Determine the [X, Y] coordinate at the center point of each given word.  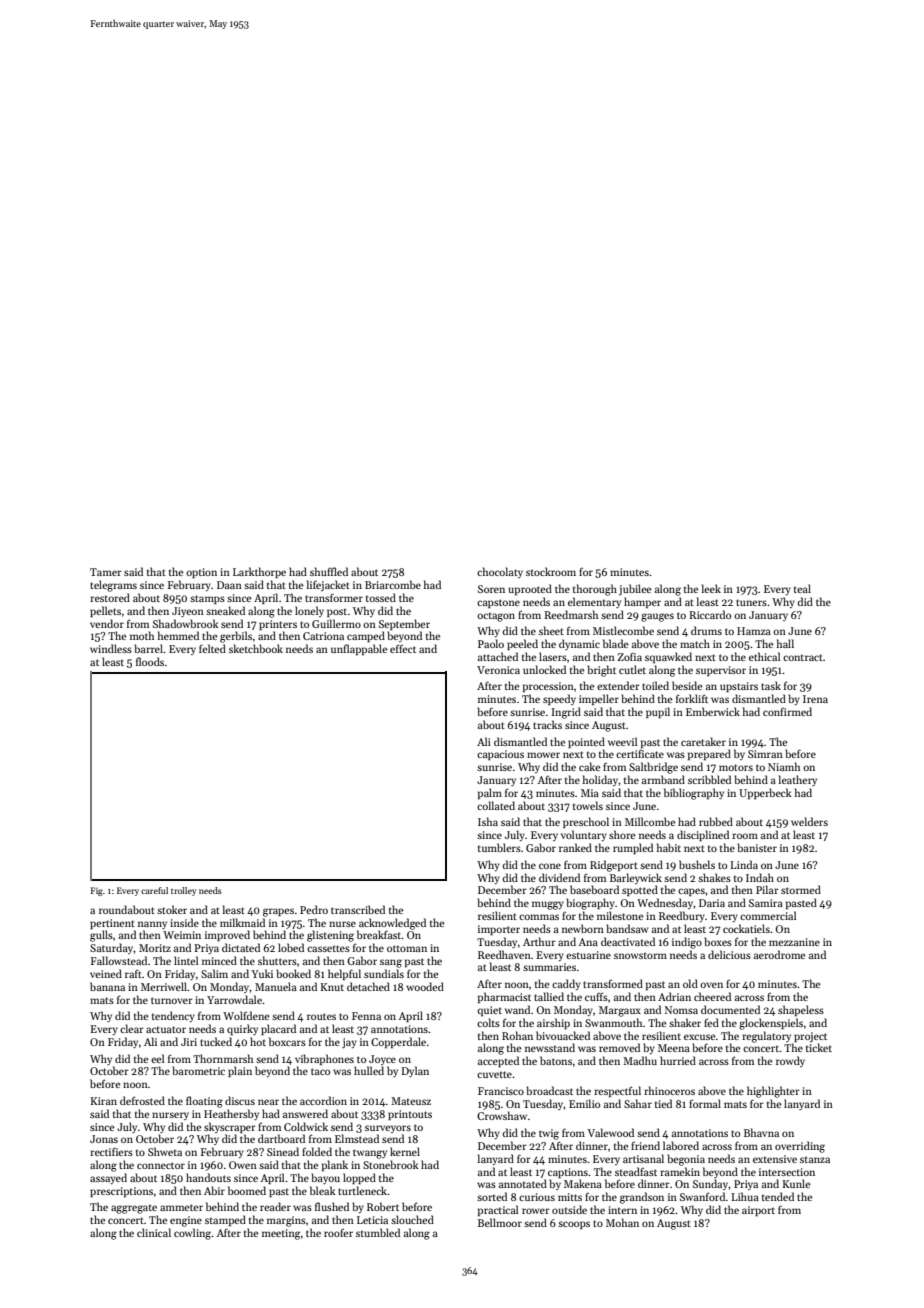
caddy [566, 984]
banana [107, 986]
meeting [281, 1234]
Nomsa [681, 1010]
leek [711, 588]
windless [111, 648]
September [404, 624]
